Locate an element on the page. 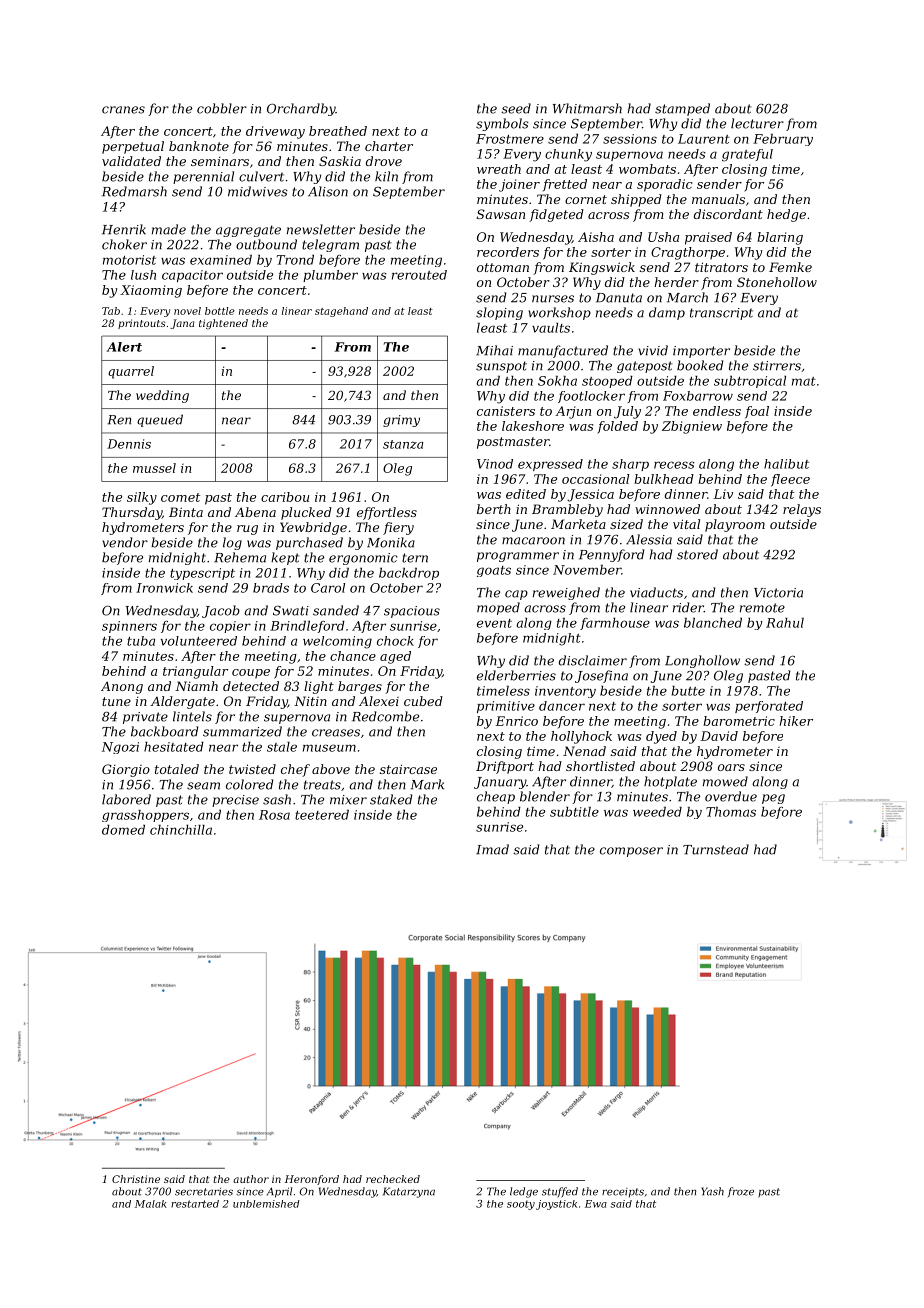 The height and width of the image is (1308, 924). Orchardby is located at coordinates (301, 109).
